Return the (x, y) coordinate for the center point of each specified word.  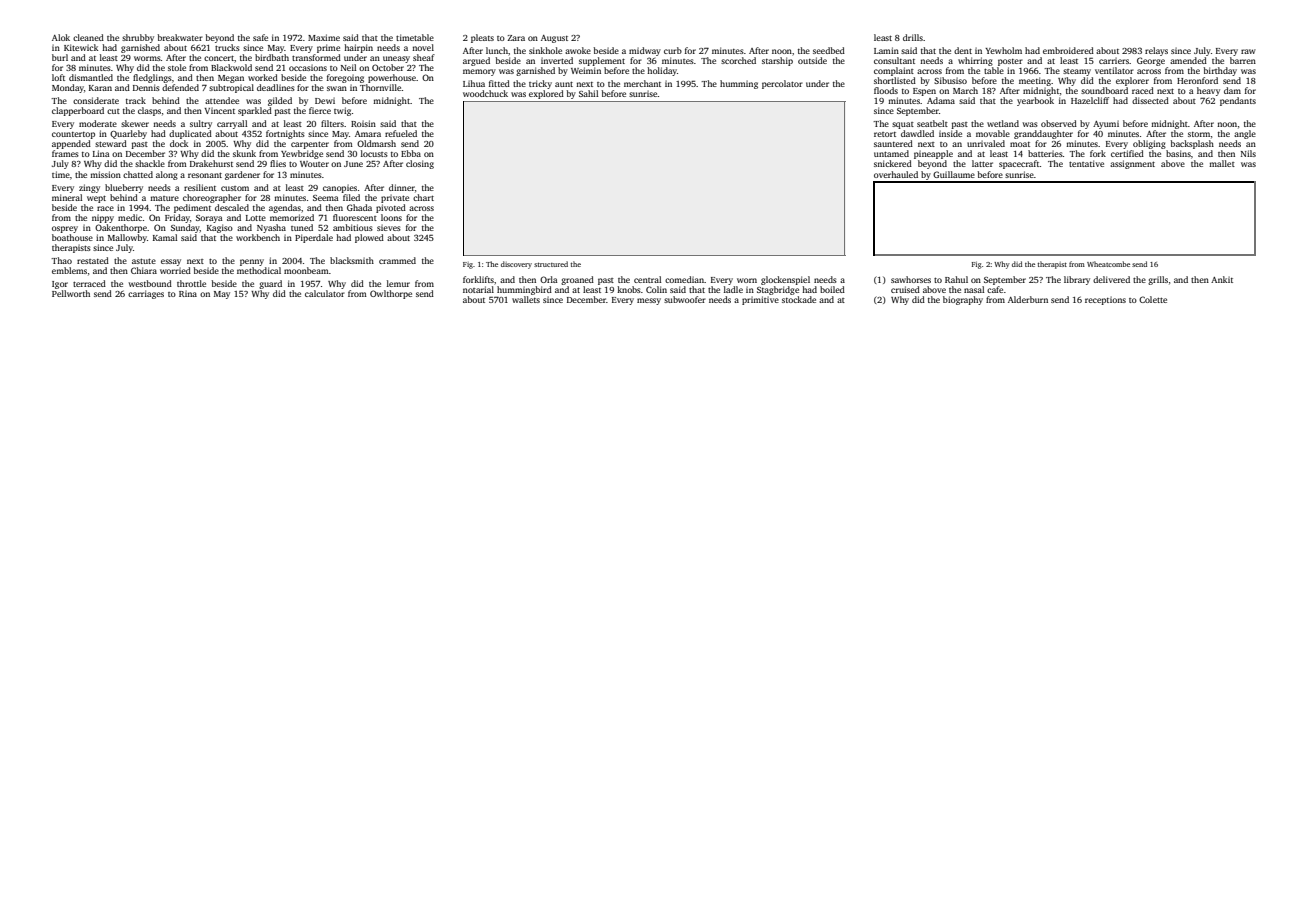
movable (993, 133)
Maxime (324, 37)
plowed (369, 238)
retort (885, 134)
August (554, 39)
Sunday (185, 228)
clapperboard (78, 111)
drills (913, 37)
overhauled (896, 174)
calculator (325, 293)
